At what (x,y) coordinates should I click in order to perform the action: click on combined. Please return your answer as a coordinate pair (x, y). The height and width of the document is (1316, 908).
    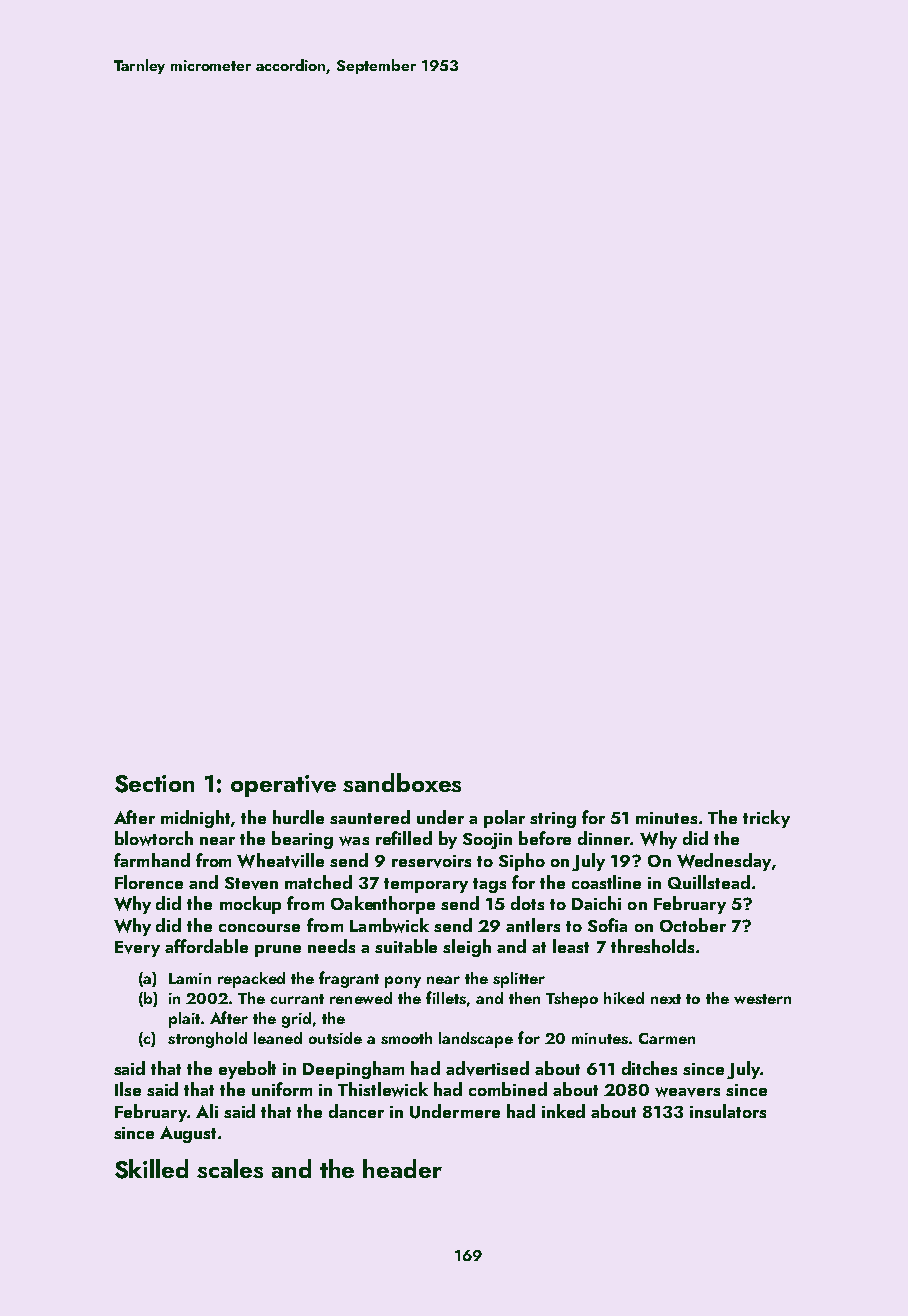
    Looking at the image, I should click on (508, 1089).
